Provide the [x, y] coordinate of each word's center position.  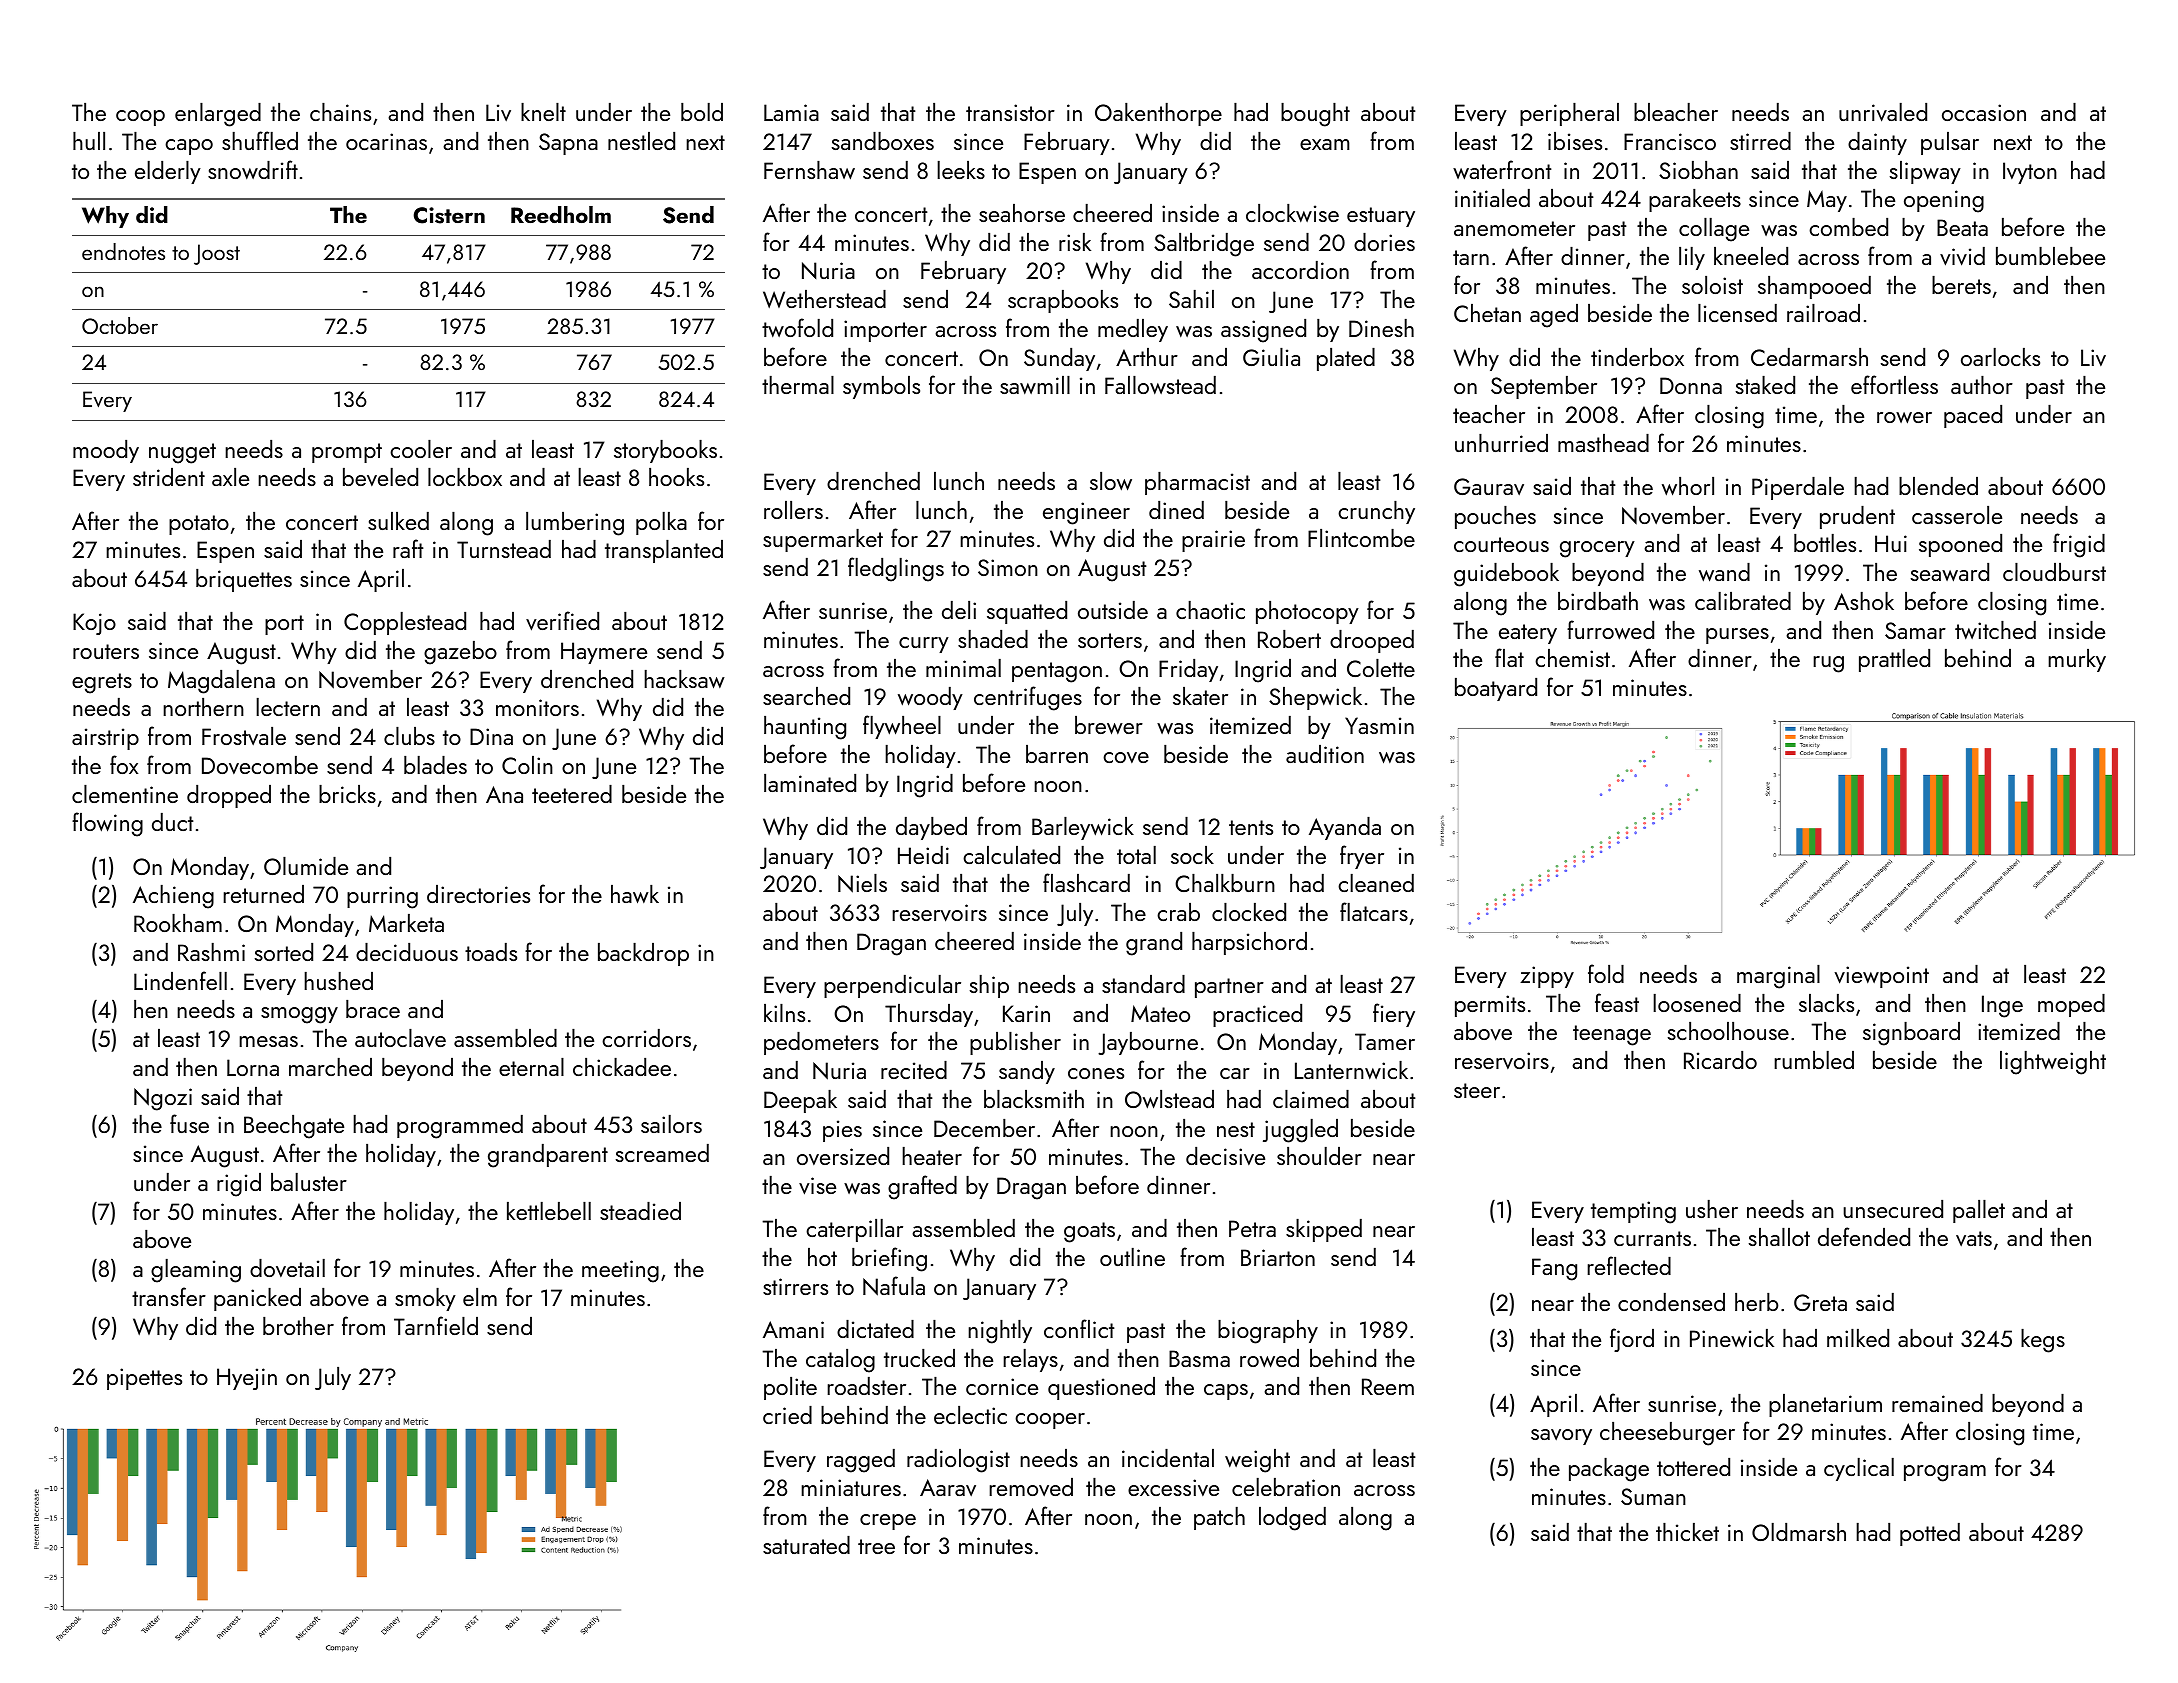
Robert [1289, 639]
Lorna [253, 1067]
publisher [1015, 1043]
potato [199, 525]
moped [2071, 1005]
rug [1828, 664]
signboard [1911, 1034]
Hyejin [247, 1379]
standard [1143, 984]
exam [1324, 144]
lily [1692, 258]
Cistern [449, 215]
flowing [107, 824]
